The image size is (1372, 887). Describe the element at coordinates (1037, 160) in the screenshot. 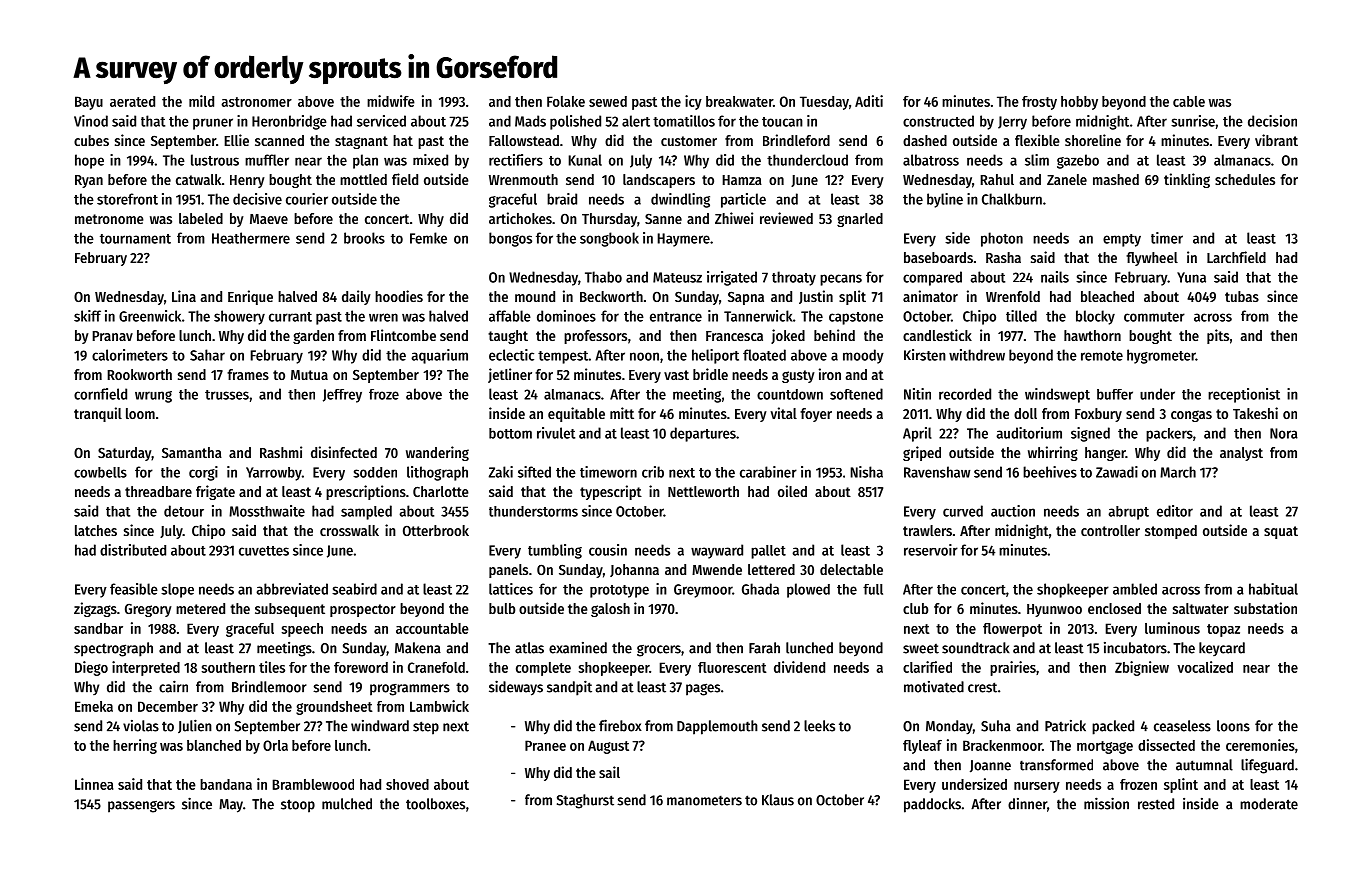

I see `slim` at that location.
